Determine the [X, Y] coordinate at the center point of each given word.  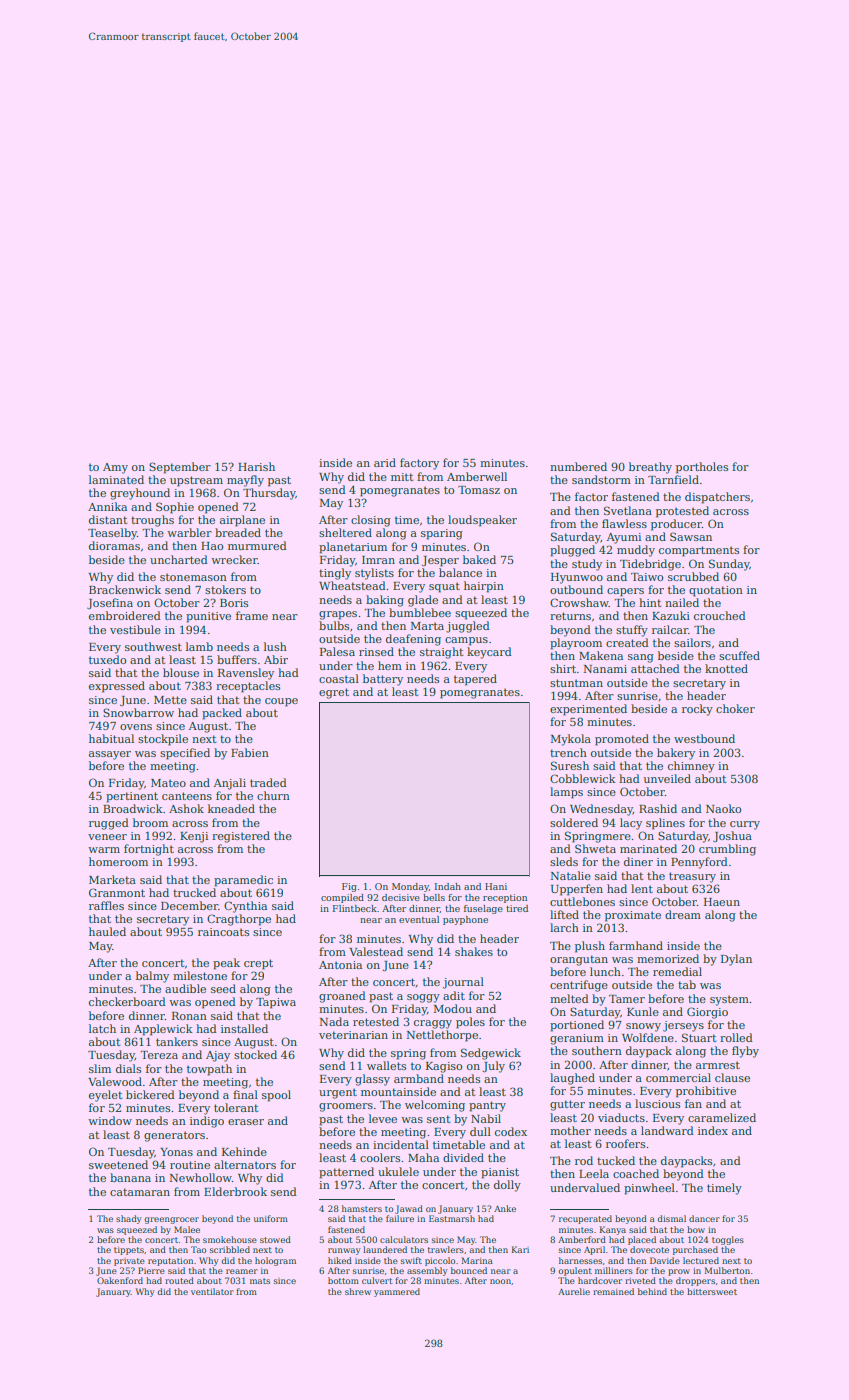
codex [511, 1131]
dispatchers [717, 498]
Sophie [175, 508]
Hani [496, 886]
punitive [208, 617]
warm [104, 850]
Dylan [736, 960]
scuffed [739, 655]
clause [732, 1077]
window [110, 1120]
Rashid [658, 808]
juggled [468, 627]
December [189, 905]
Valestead [376, 951]
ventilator [212, 1291]
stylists [374, 574]
